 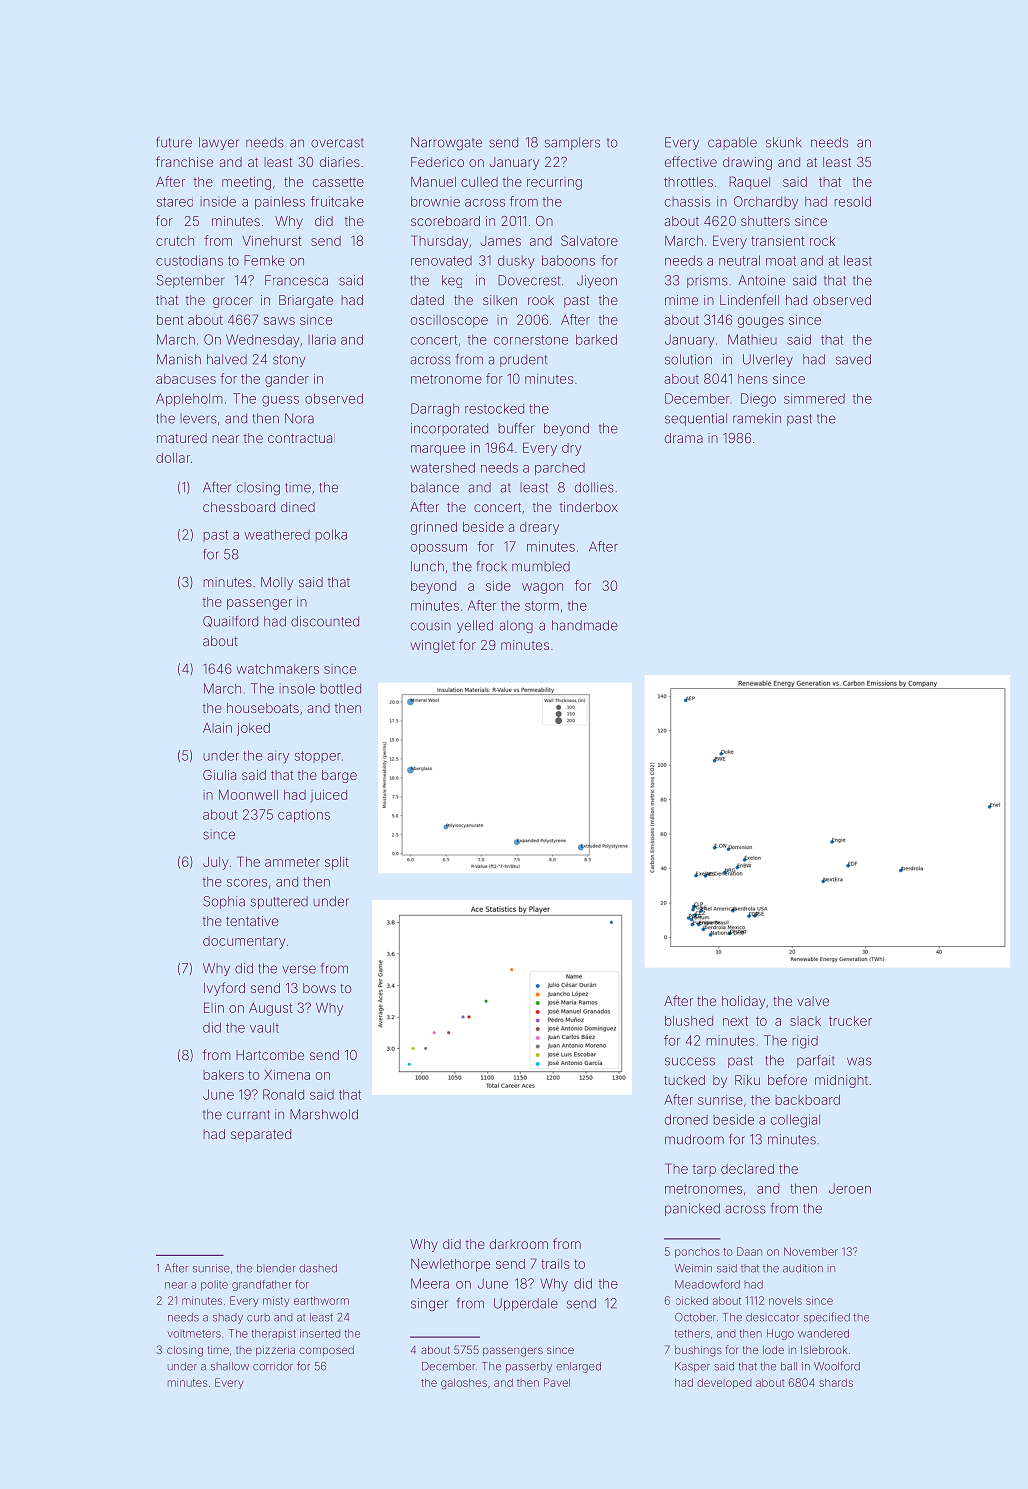 What do you see at coordinates (214, 1285) in the page?
I see `polite` at bounding box center [214, 1285].
